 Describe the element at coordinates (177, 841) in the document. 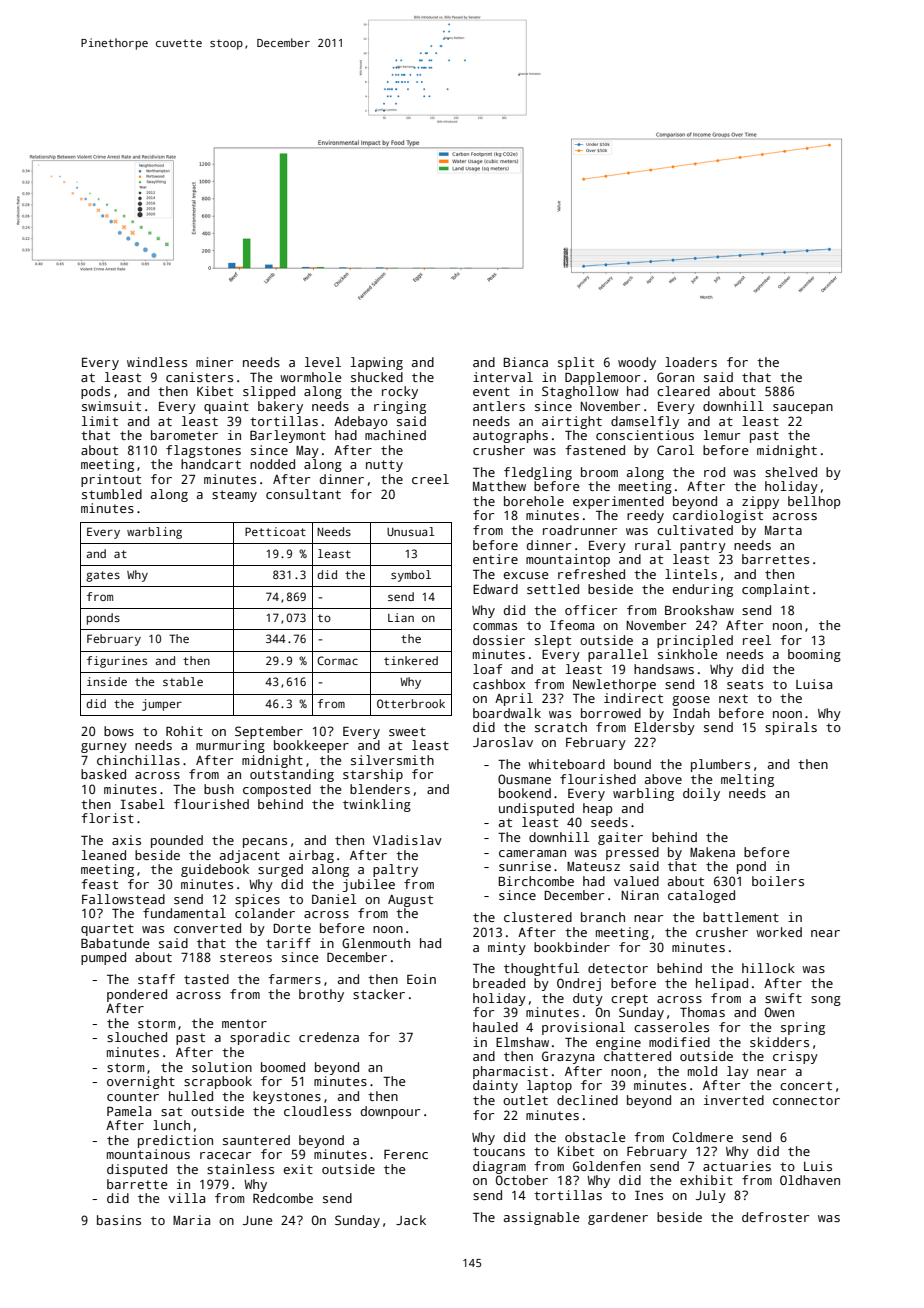

I see `pounded` at that location.
